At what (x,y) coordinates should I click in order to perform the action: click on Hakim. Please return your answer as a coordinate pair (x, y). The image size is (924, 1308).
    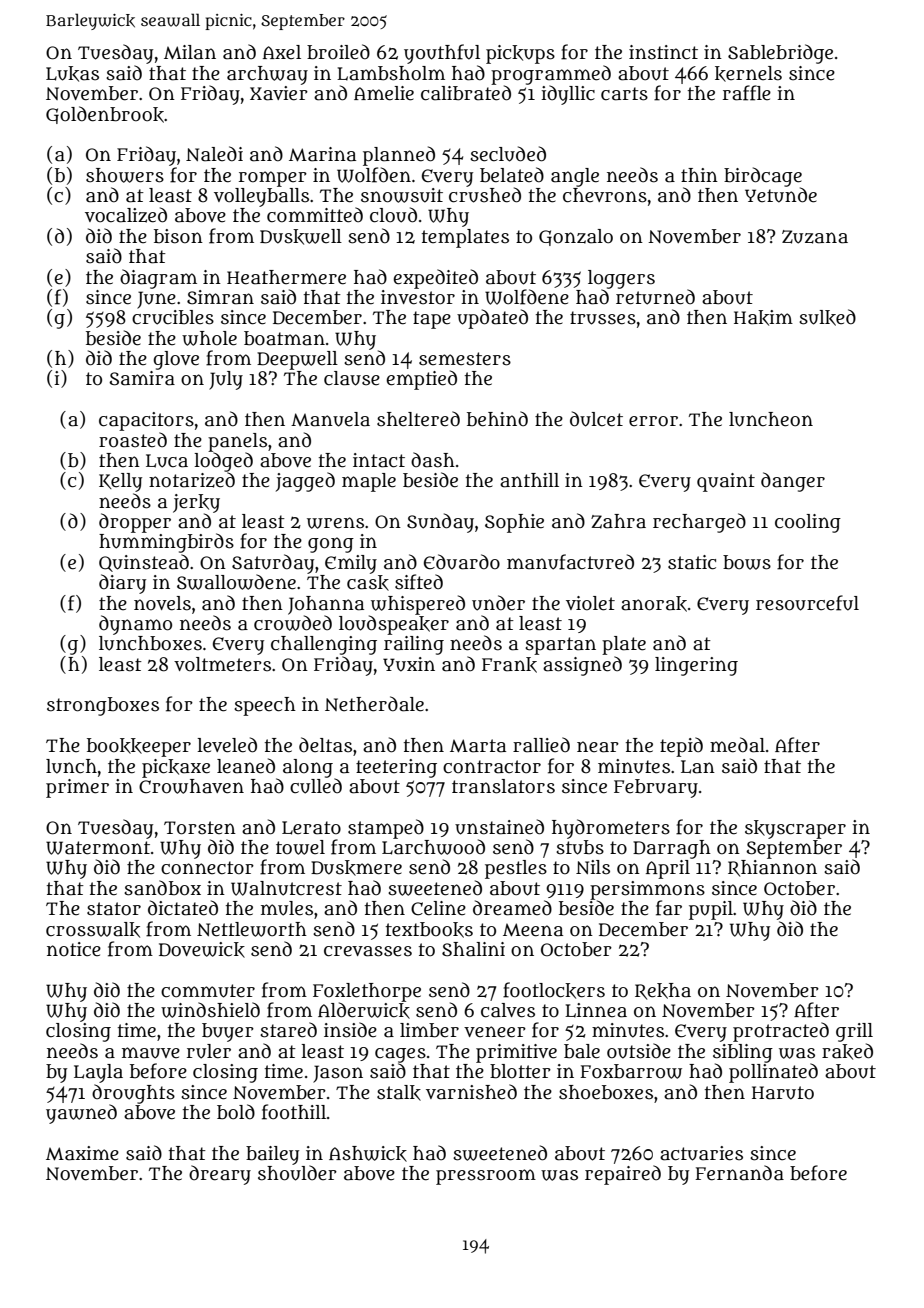
    Looking at the image, I should click on (763, 318).
